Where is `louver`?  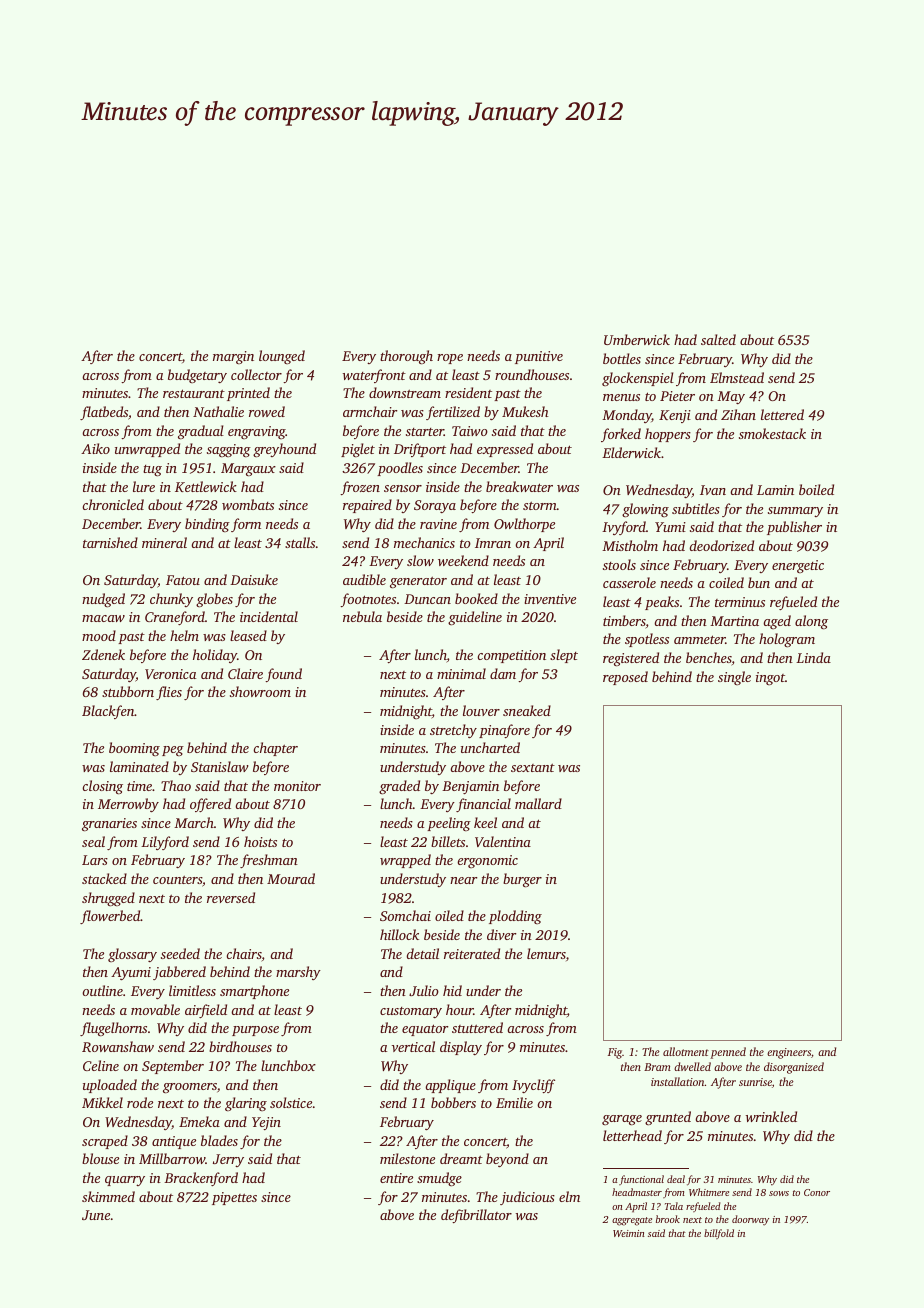
louver is located at coordinates (481, 710).
